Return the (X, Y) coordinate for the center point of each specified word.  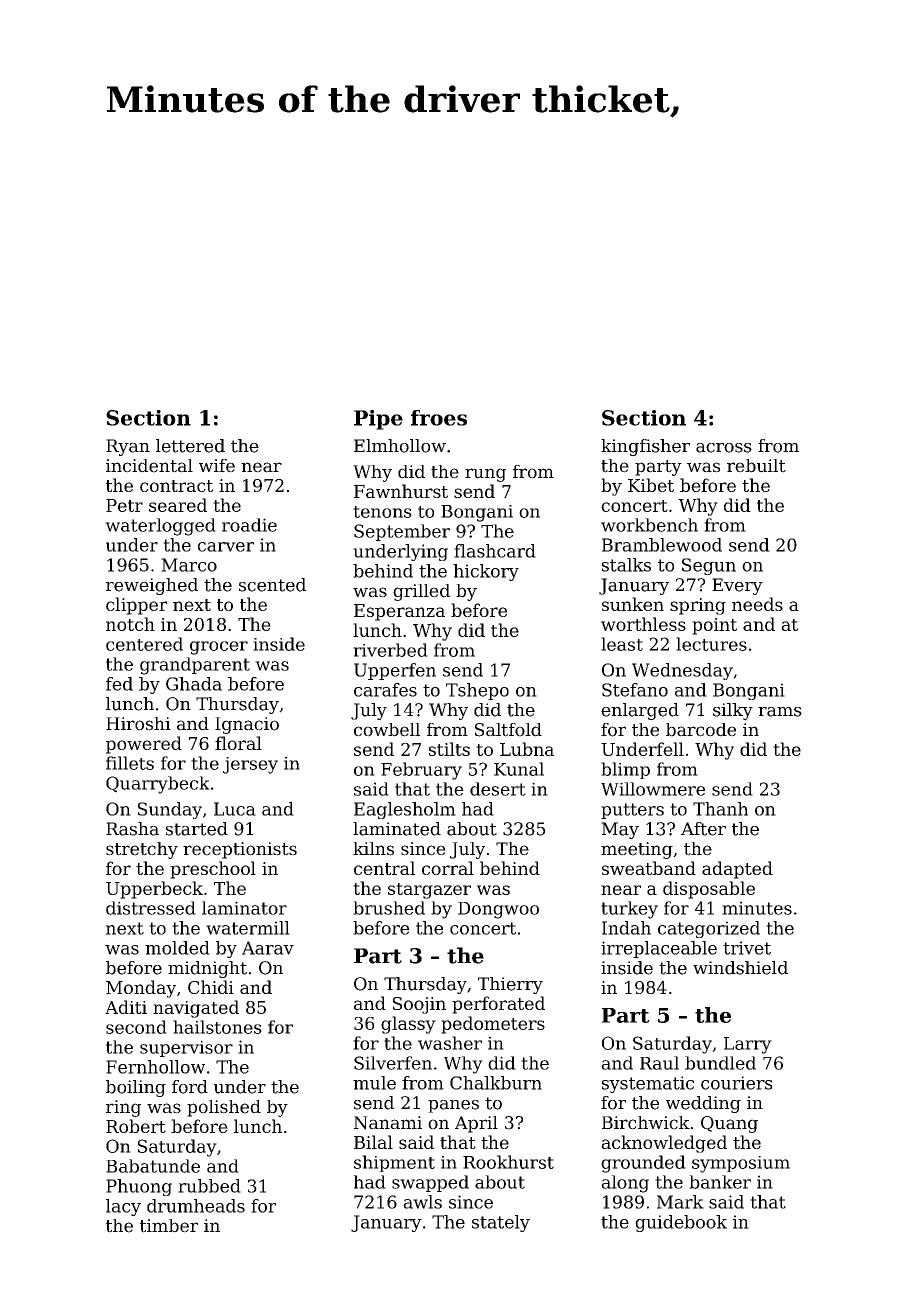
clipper (136, 606)
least (622, 644)
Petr (124, 505)
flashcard (495, 551)
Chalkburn (496, 1083)
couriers (737, 1083)
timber (169, 1226)
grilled (421, 592)
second (136, 1027)
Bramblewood (662, 545)
